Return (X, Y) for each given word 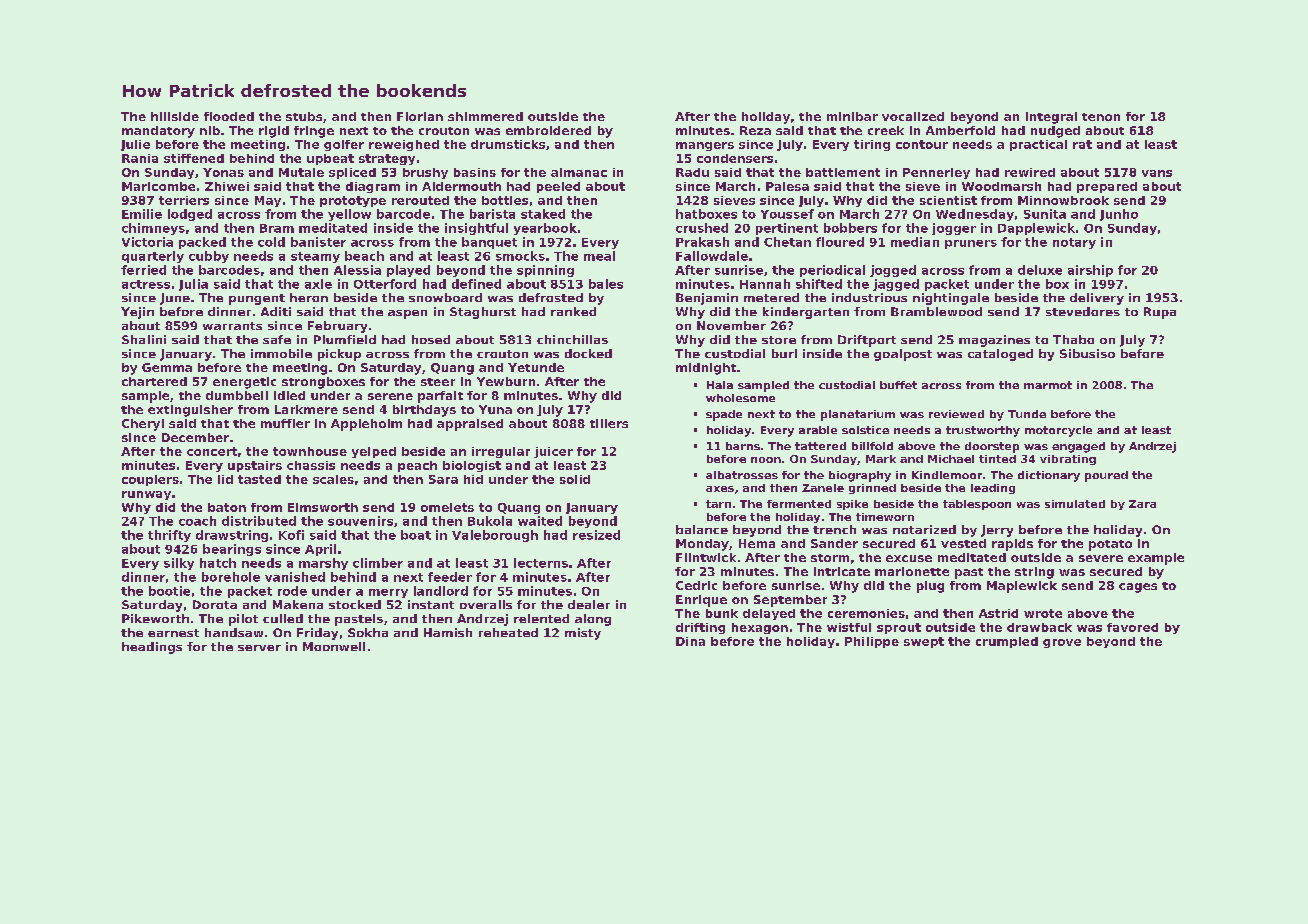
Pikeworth (155, 618)
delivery (1097, 299)
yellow (349, 215)
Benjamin (707, 299)
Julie (135, 145)
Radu (692, 172)
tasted (259, 479)
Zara (1142, 504)
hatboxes (706, 214)
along (593, 620)
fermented (799, 504)
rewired (1030, 172)
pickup (339, 355)
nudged (1055, 132)
